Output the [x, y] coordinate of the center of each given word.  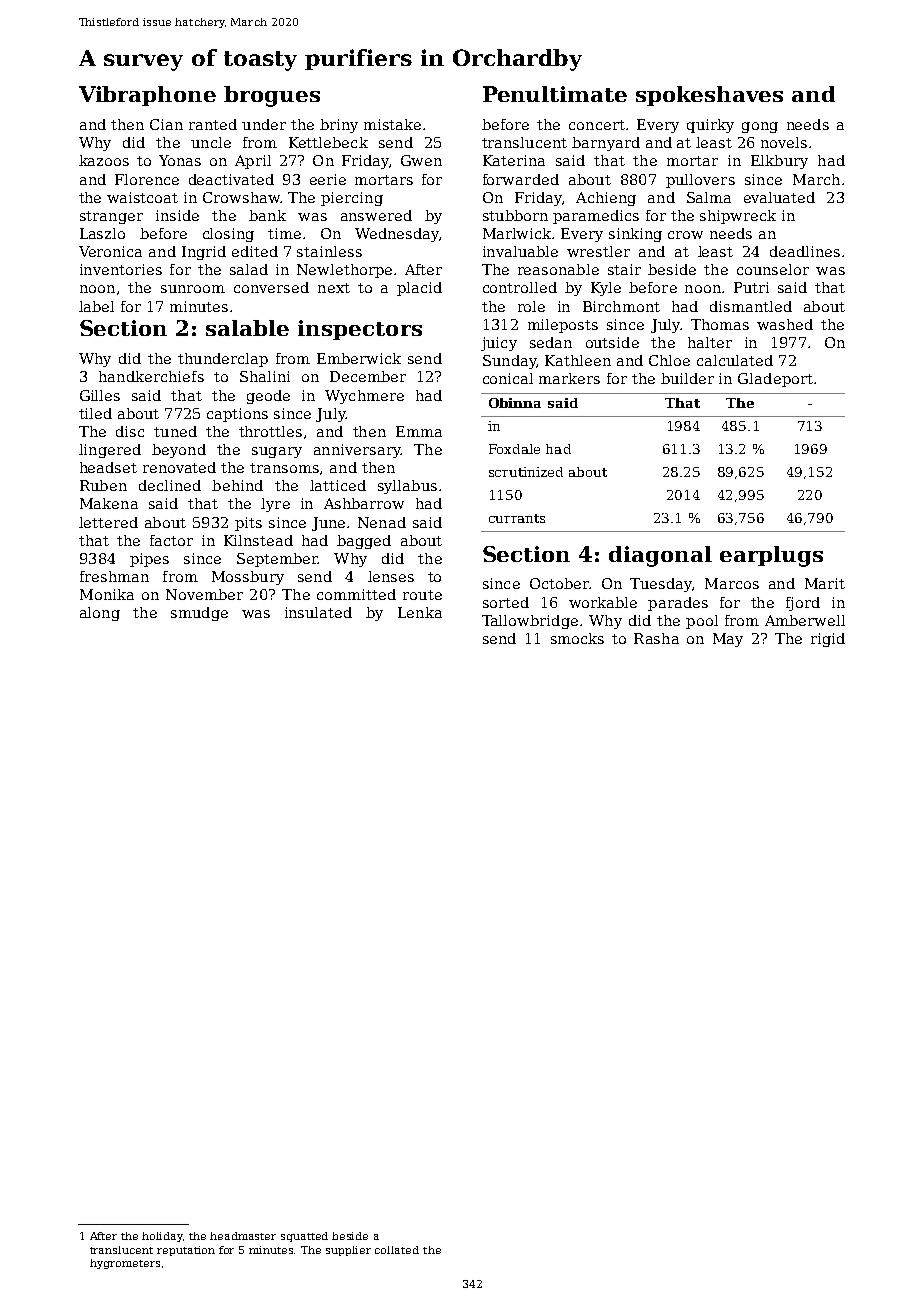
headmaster [243, 1236]
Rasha [656, 638]
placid [419, 289]
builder [687, 378]
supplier [348, 1251]
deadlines [805, 251]
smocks [577, 638]
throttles [270, 431]
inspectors [360, 330]
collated [397, 1250]
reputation [186, 1251]
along [100, 614]
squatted [304, 1237]
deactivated [231, 179]
